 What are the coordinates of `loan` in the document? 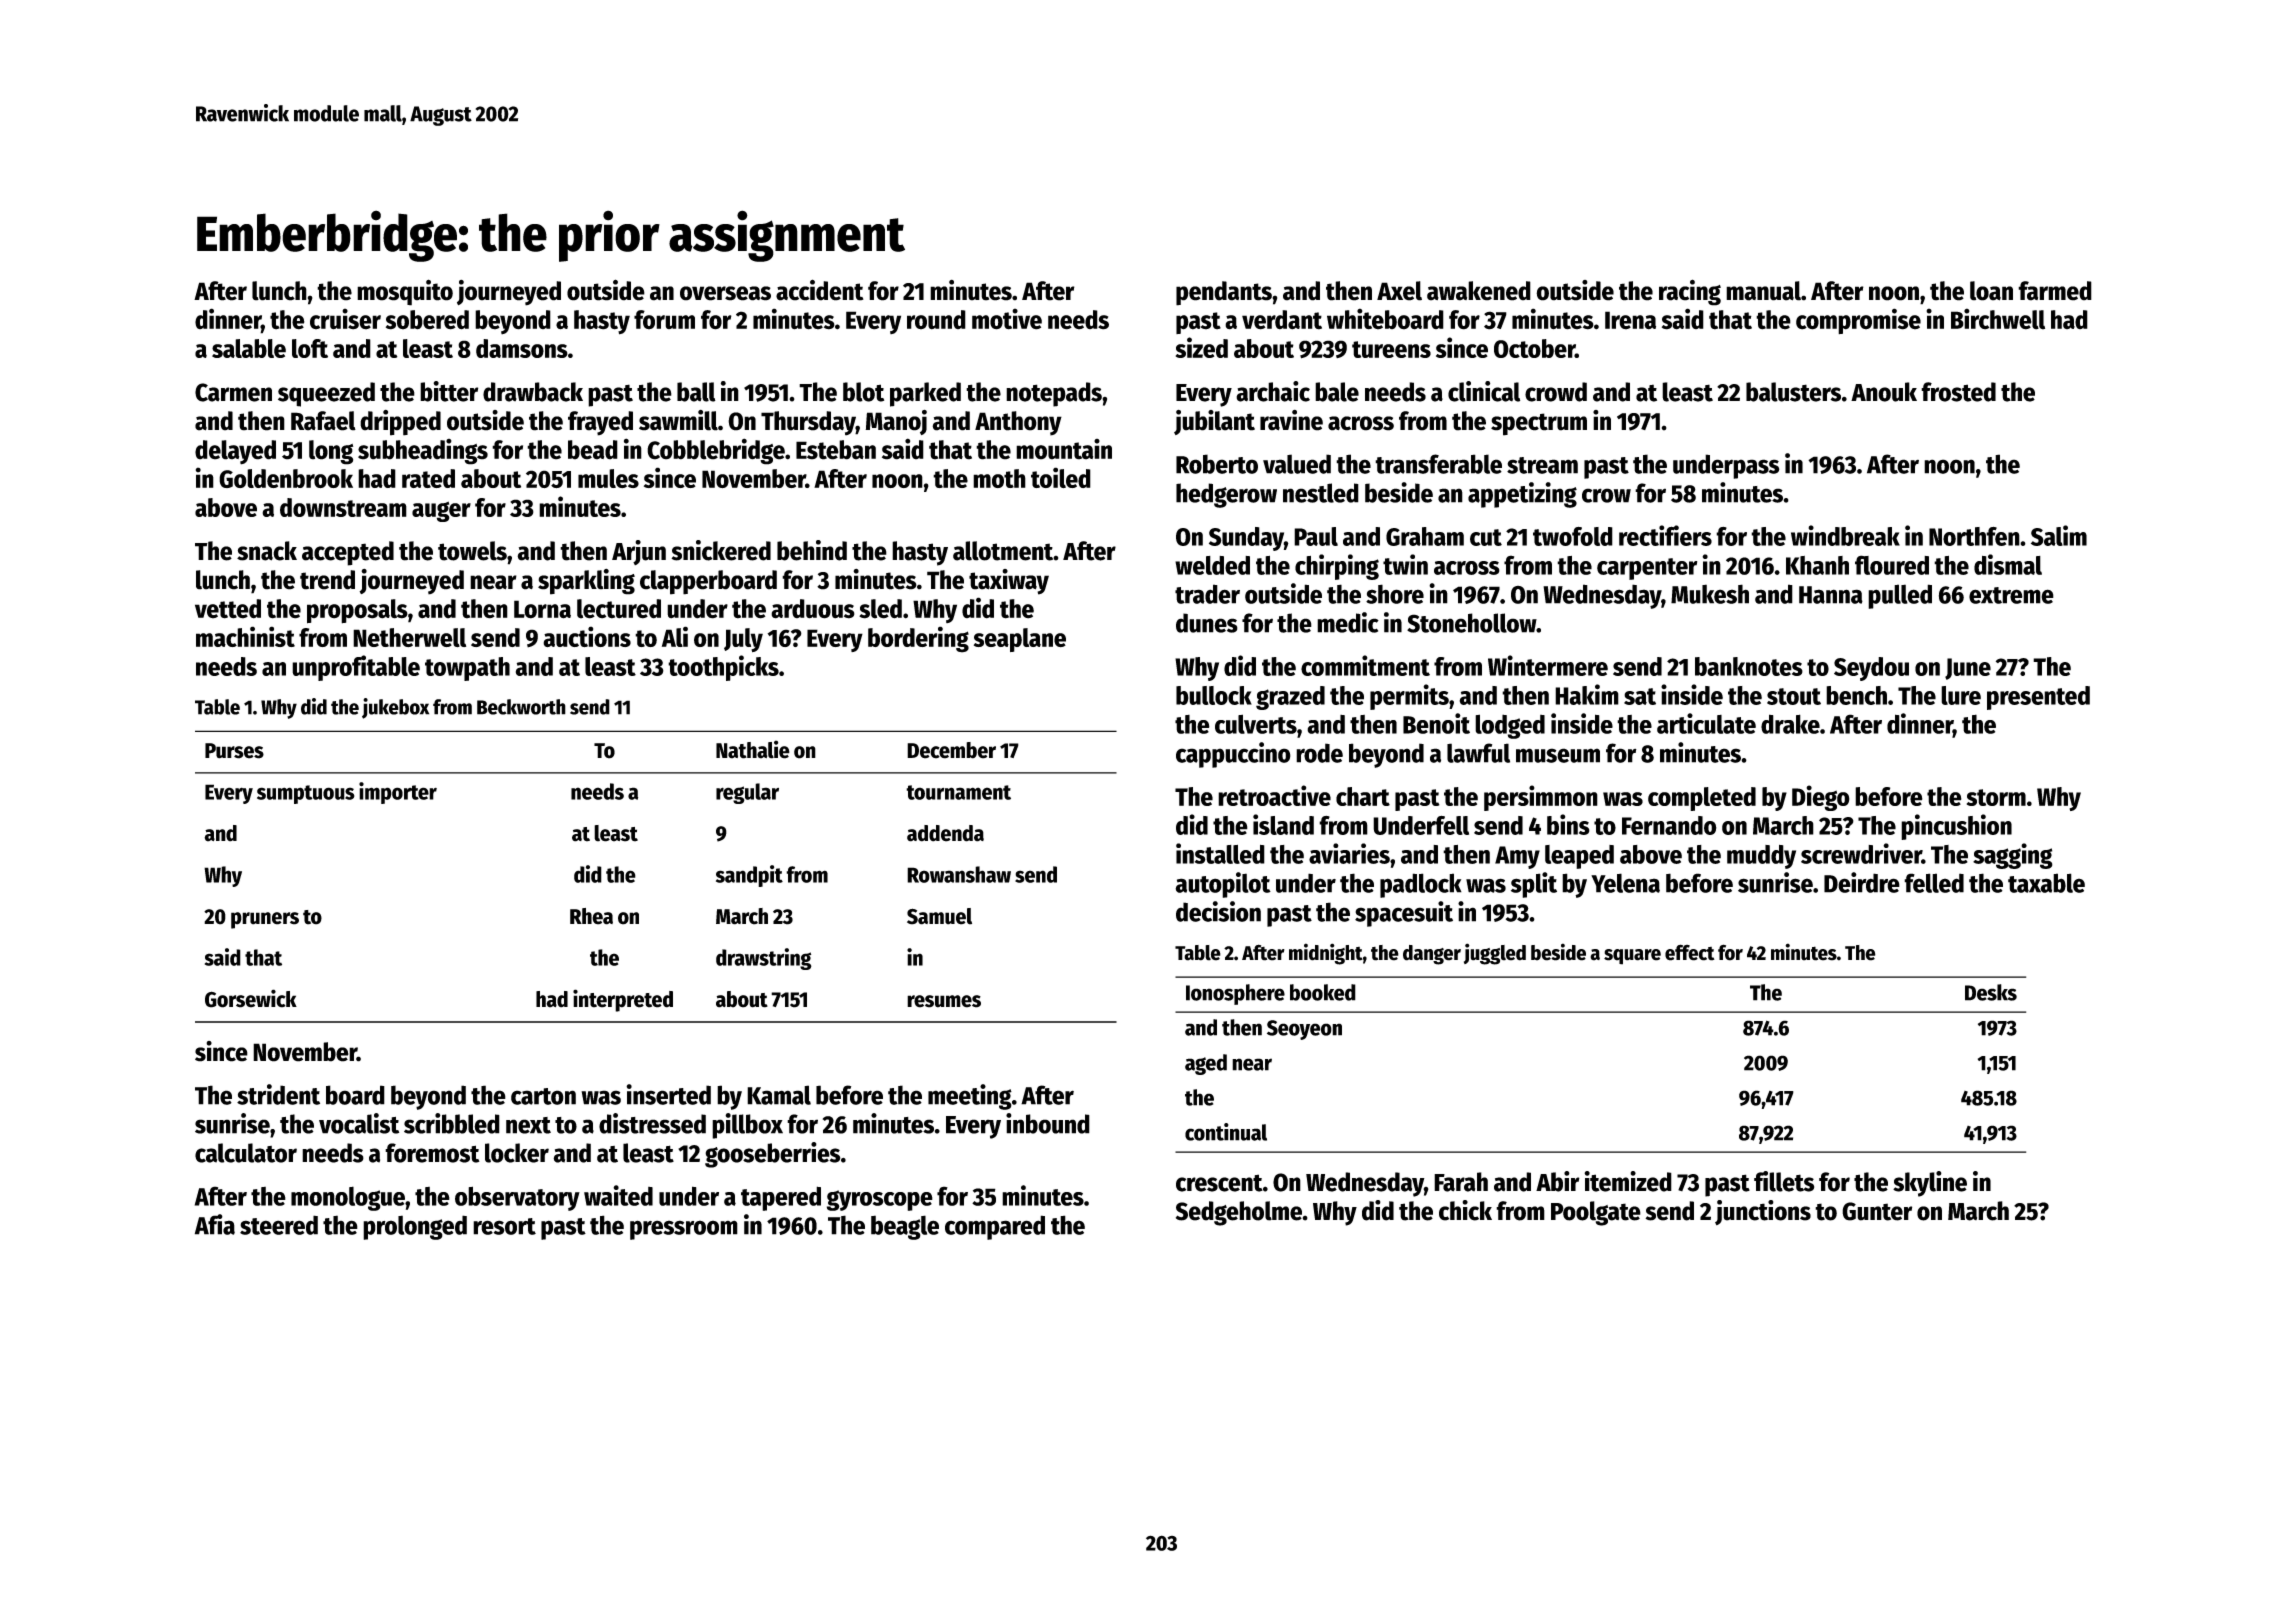 It's located at (1991, 291).
